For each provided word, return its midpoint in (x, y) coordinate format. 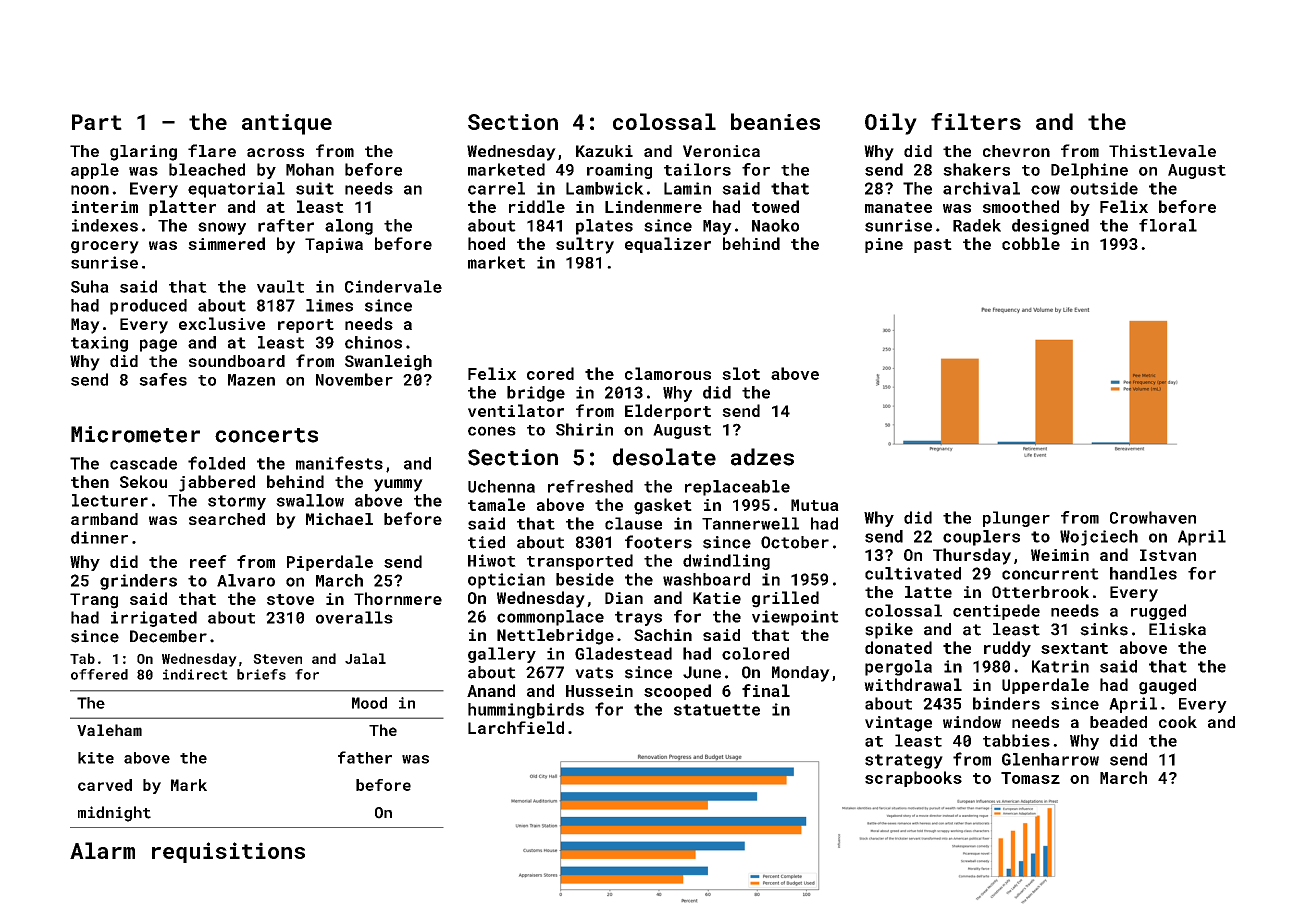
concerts (266, 435)
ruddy (1007, 649)
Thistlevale (1162, 151)
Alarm (102, 850)
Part (97, 122)
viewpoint (795, 618)
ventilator (516, 410)
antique (287, 124)
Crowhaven (1153, 517)
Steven (277, 659)
